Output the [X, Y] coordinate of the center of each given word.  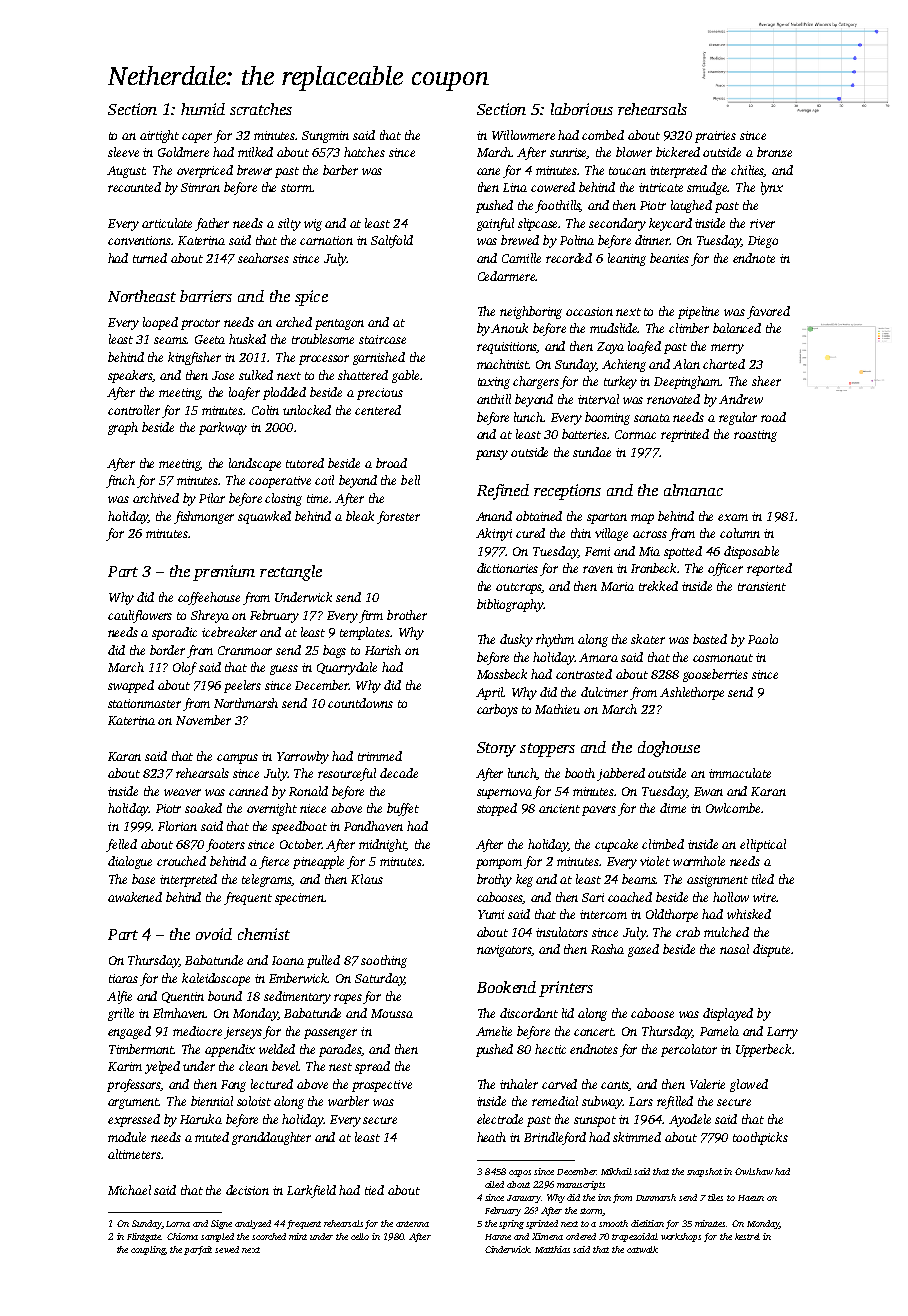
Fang [233, 1086]
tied [374, 1190]
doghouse [669, 749]
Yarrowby [303, 757]
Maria [617, 586]
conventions [140, 240]
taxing [494, 383]
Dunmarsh [656, 1197]
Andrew [741, 399]
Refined [503, 492]
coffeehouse [209, 598]
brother [407, 615]
